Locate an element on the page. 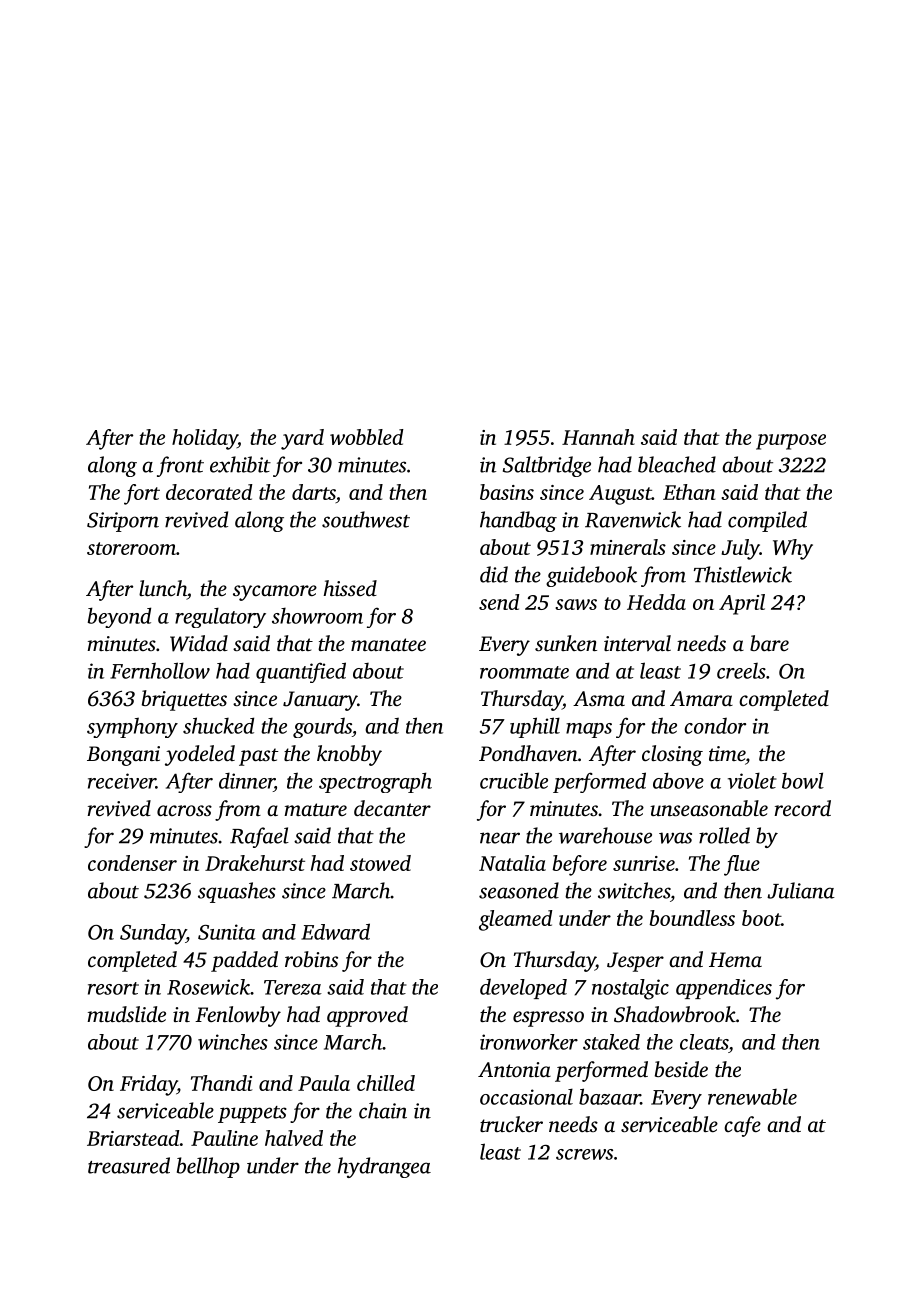 The image size is (924, 1311). wobbled is located at coordinates (367, 437).
